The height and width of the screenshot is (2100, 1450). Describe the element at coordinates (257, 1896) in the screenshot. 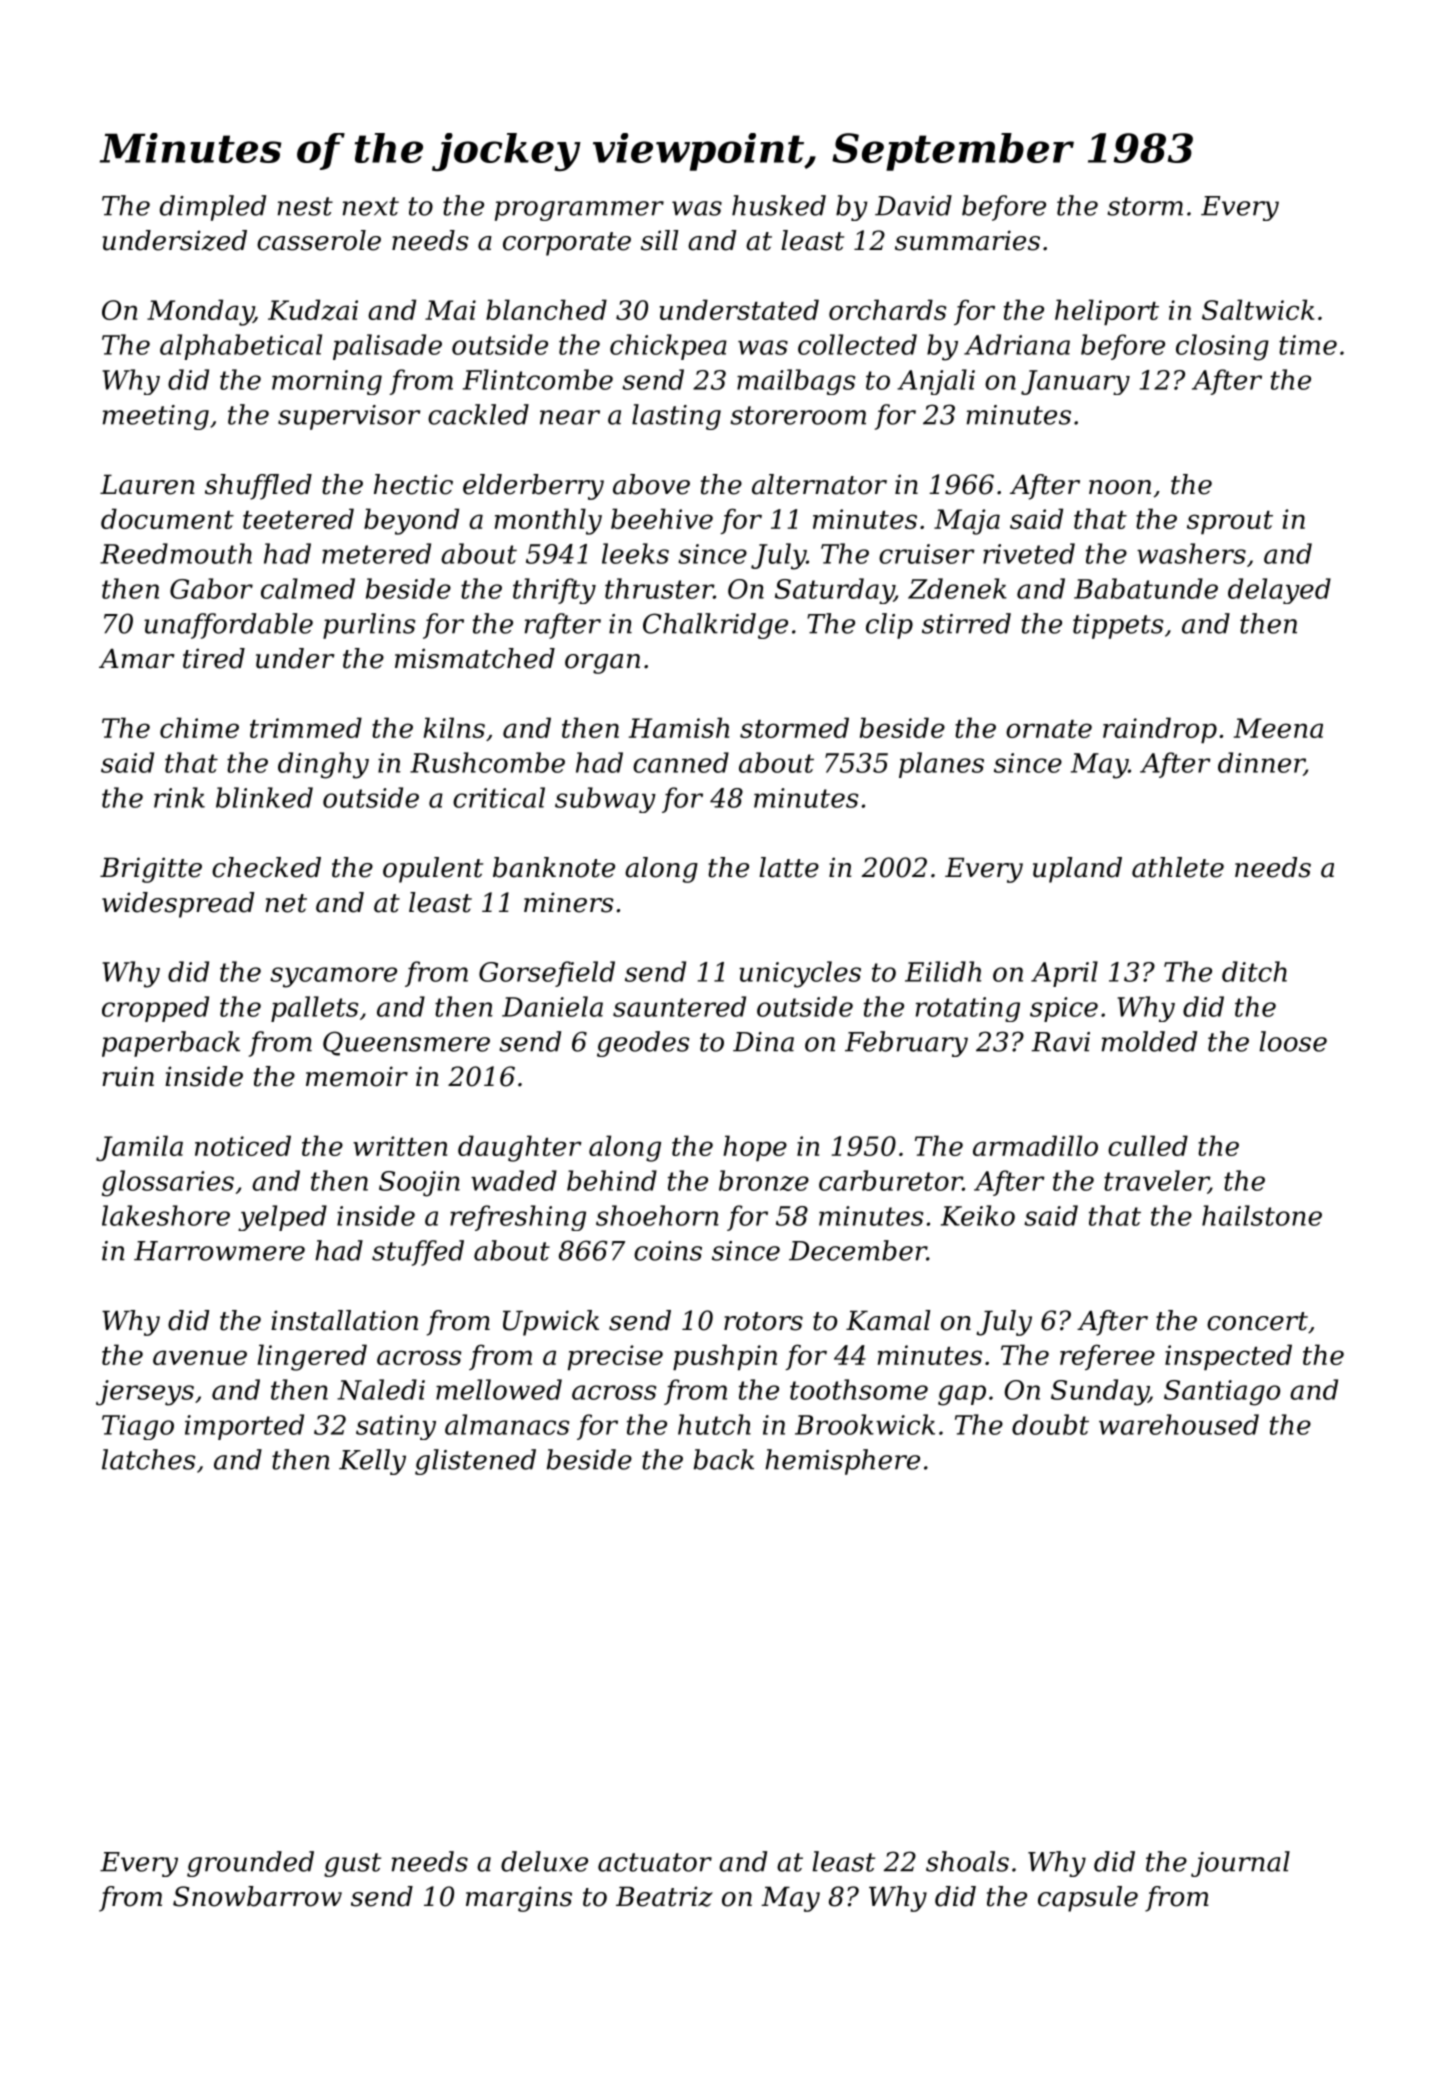

I see `Snowbarrow` at that location.
